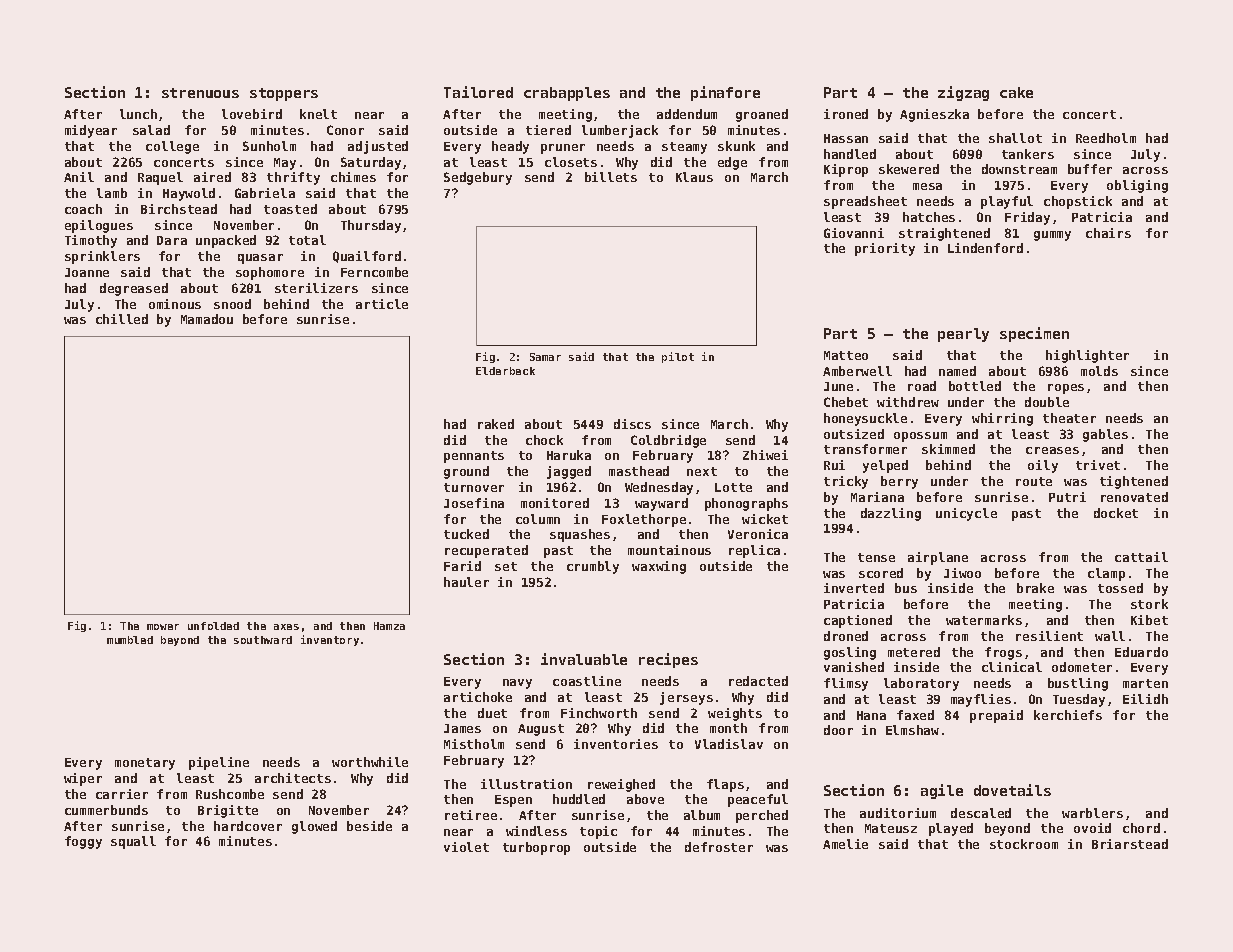  What do you see at coordinates (102, 257) in the document?
I see `sprinklers` at bounding box center [102, 257].
